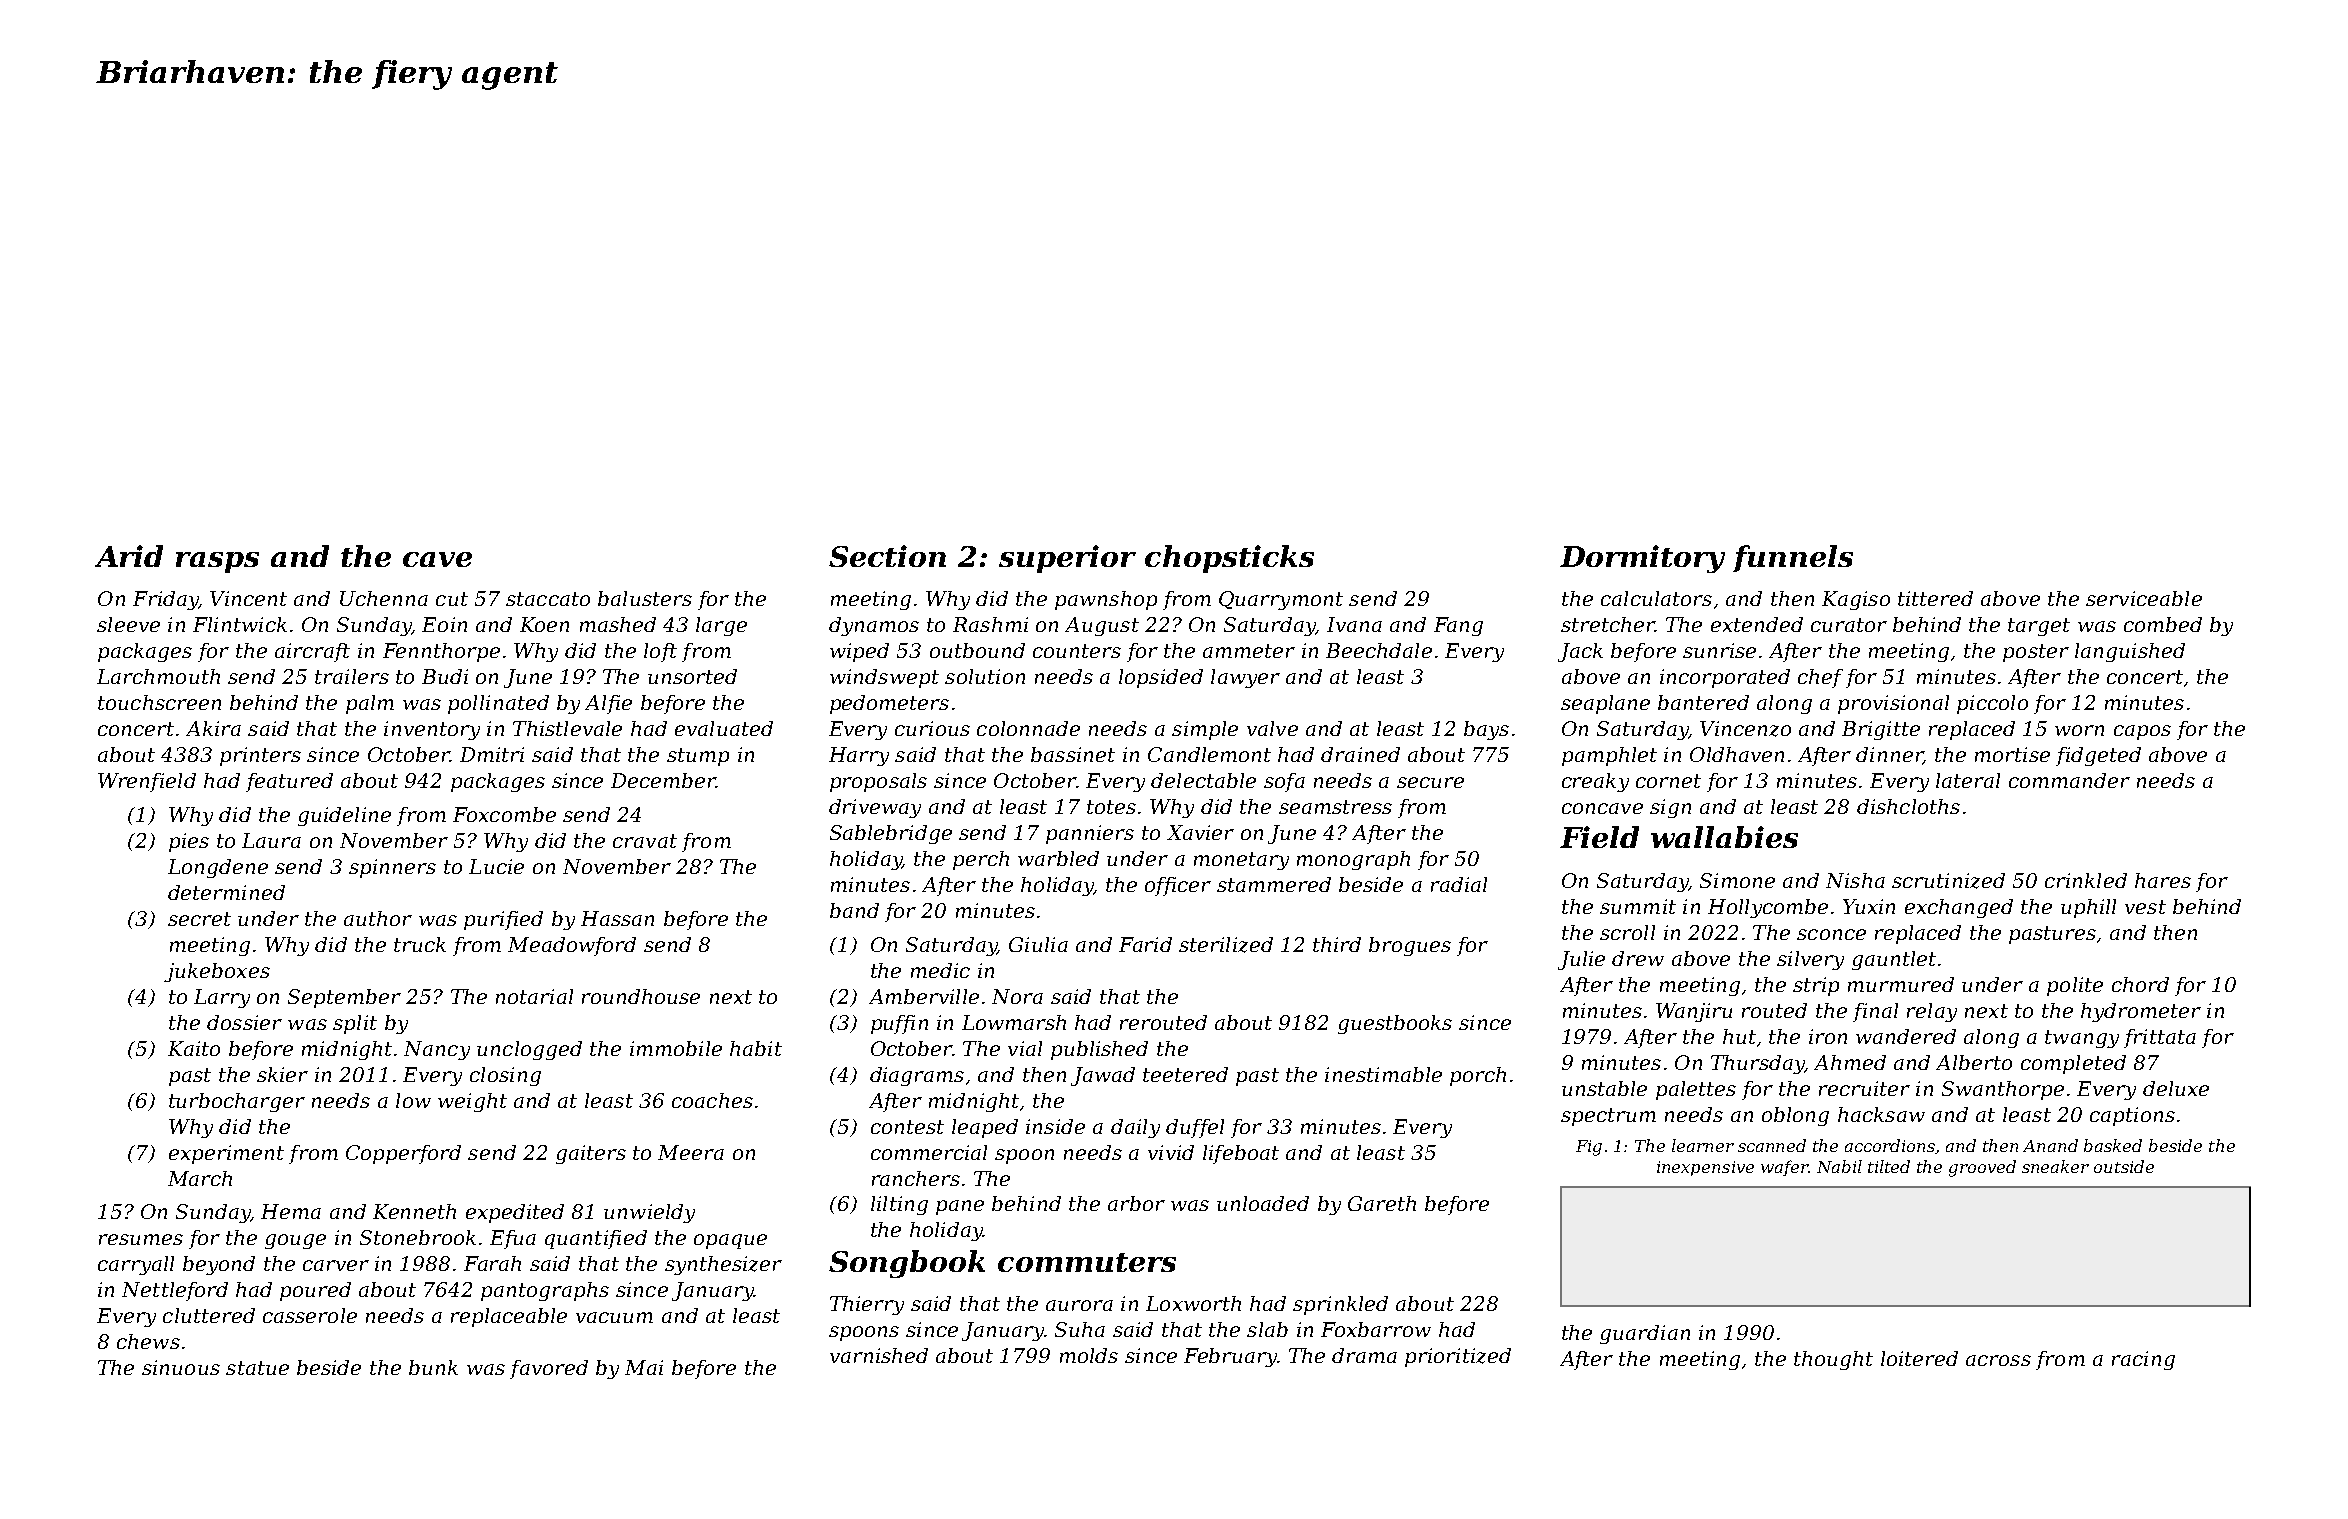 Image resolution: width=2348 pixels, height=1519 pixels. Describe the element at coordinates (1229, 559) in the page. I see `chopsticks` at that location.
